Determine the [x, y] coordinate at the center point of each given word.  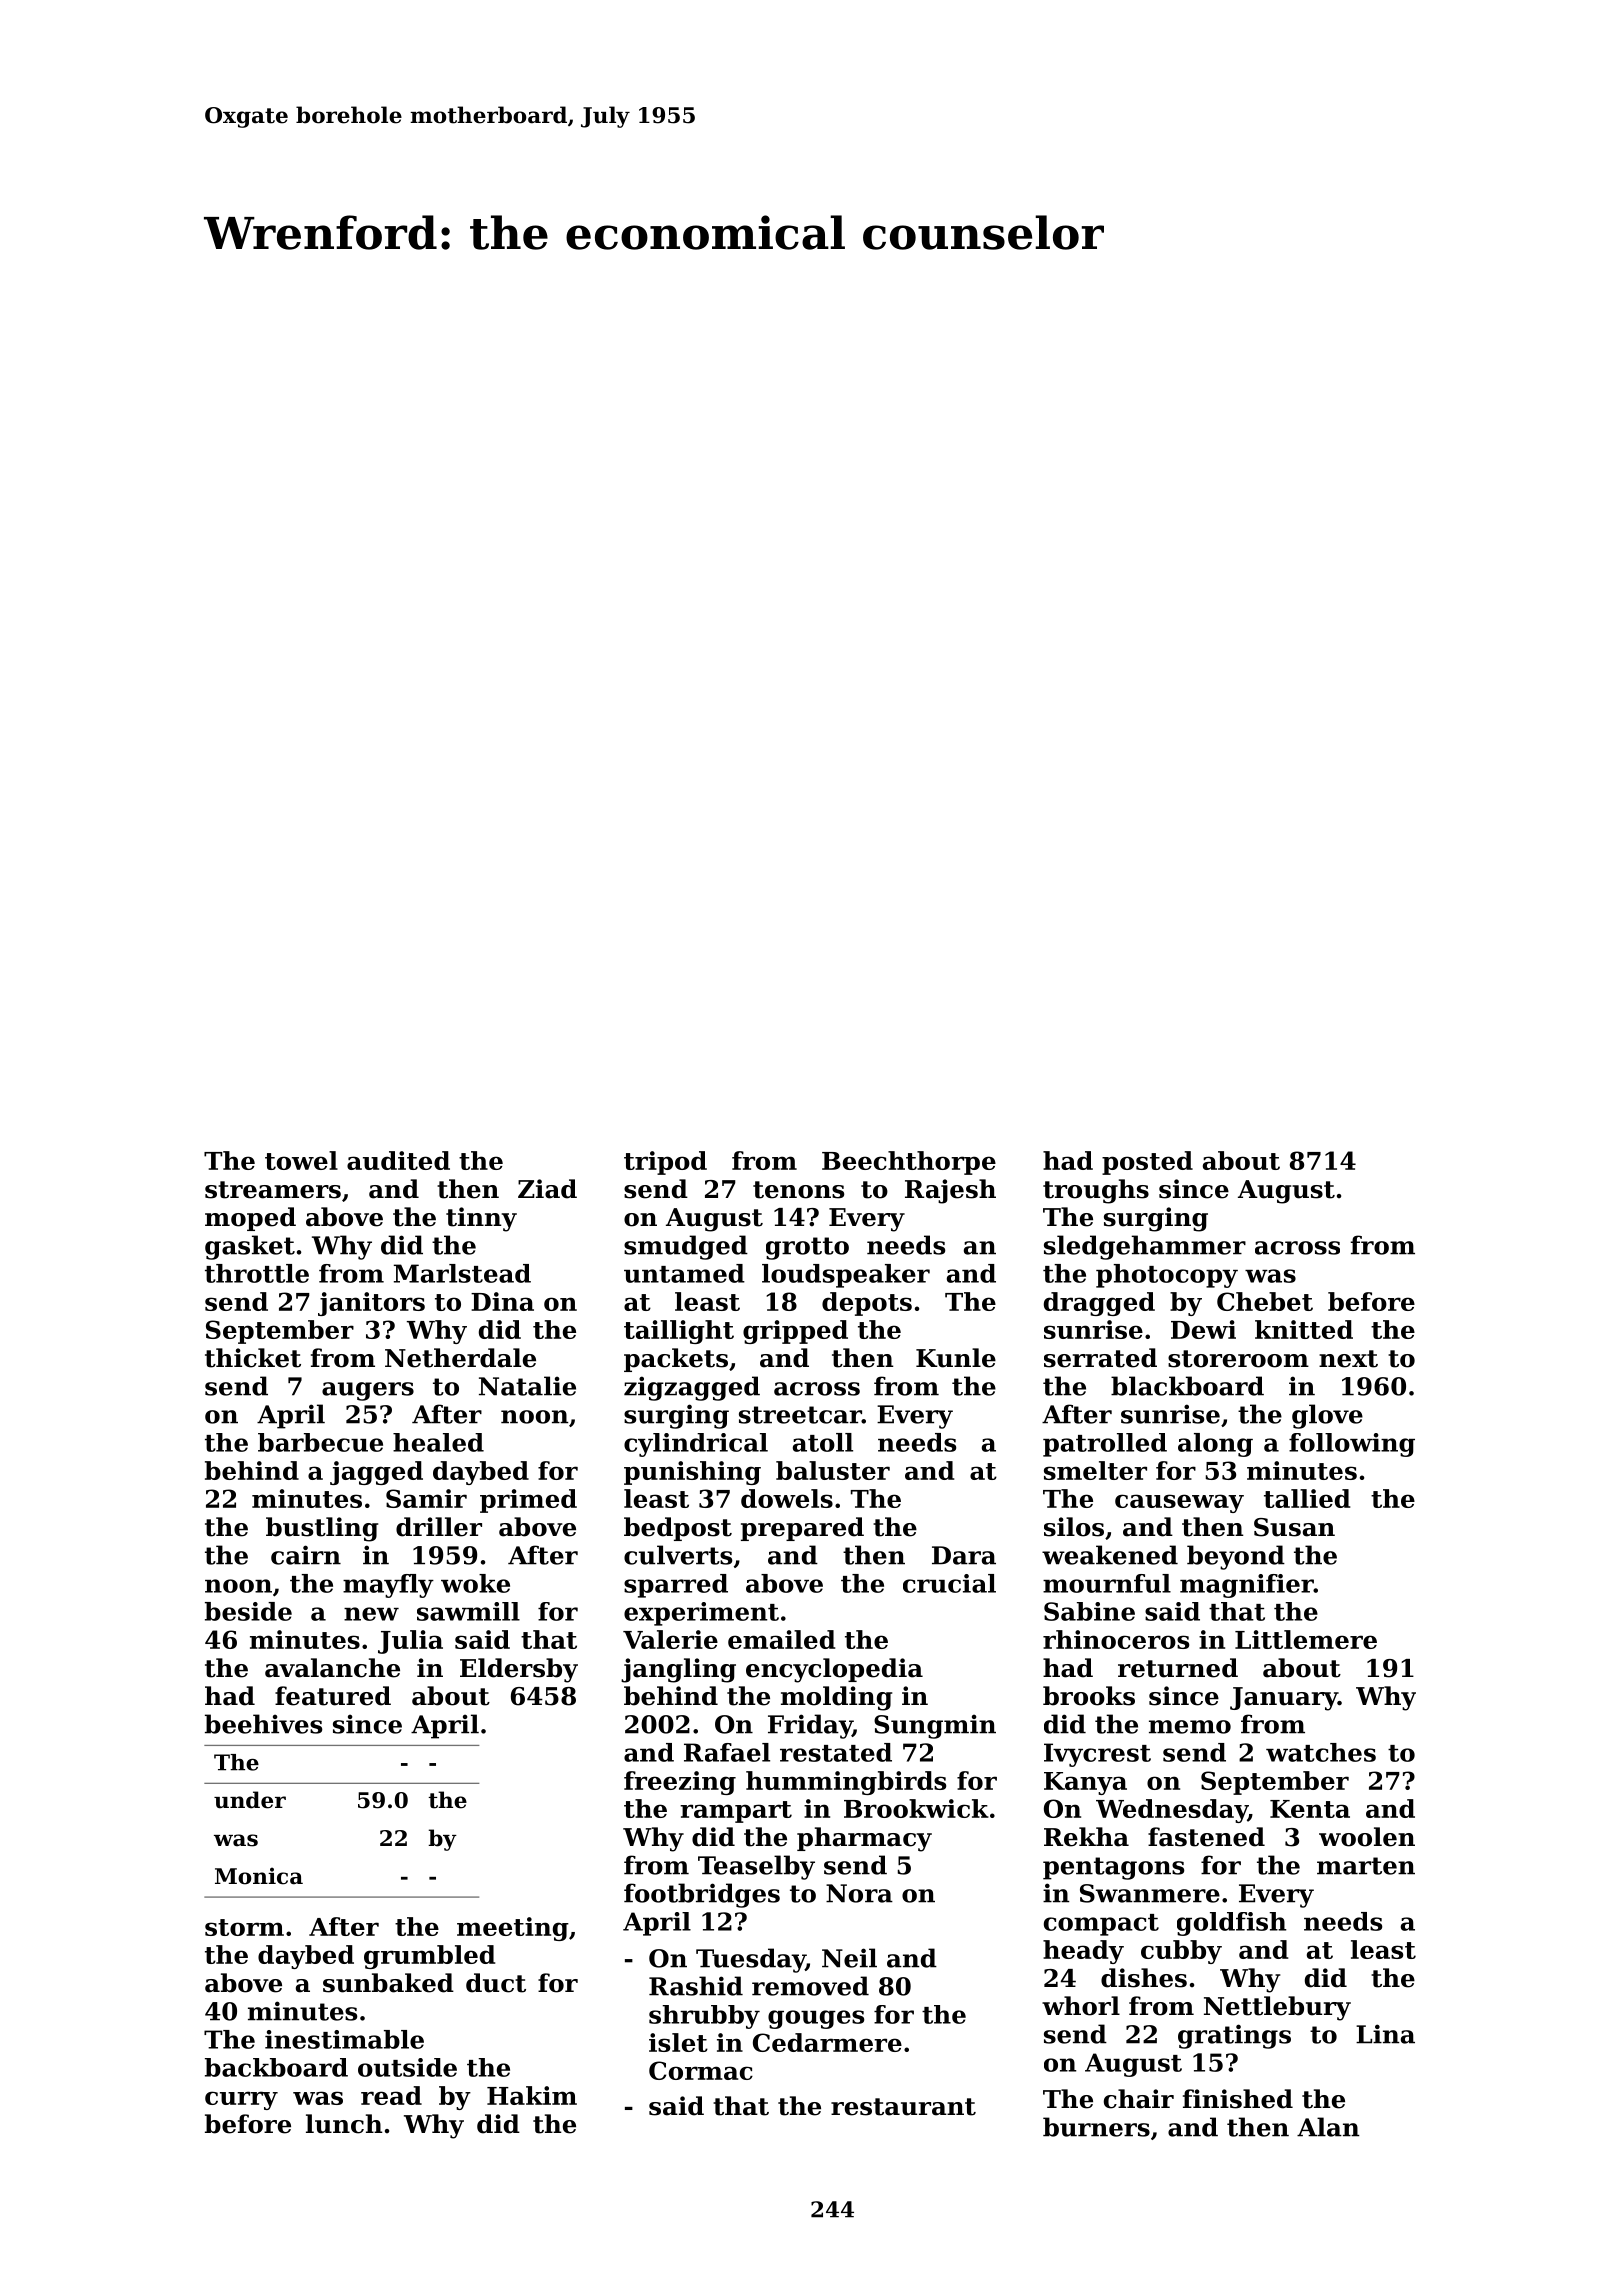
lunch [344, 2124]
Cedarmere [827, 2042]
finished [1238, 2099]
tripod [665, 1163]
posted [1147, 1163]
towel [301, 1160]
